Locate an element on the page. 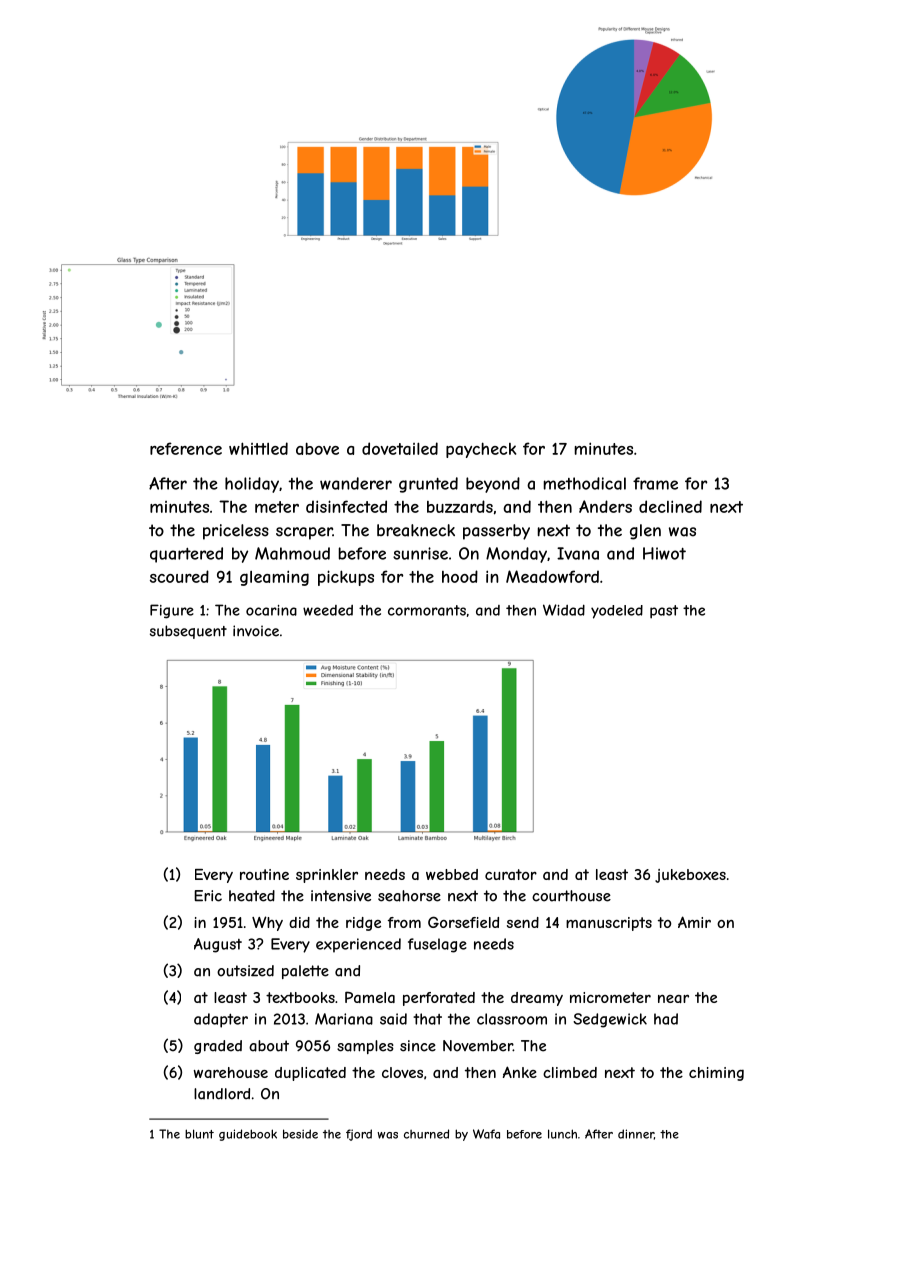 This document has width=897, height=1273. paycheck is located at coordinates (481, 450).
